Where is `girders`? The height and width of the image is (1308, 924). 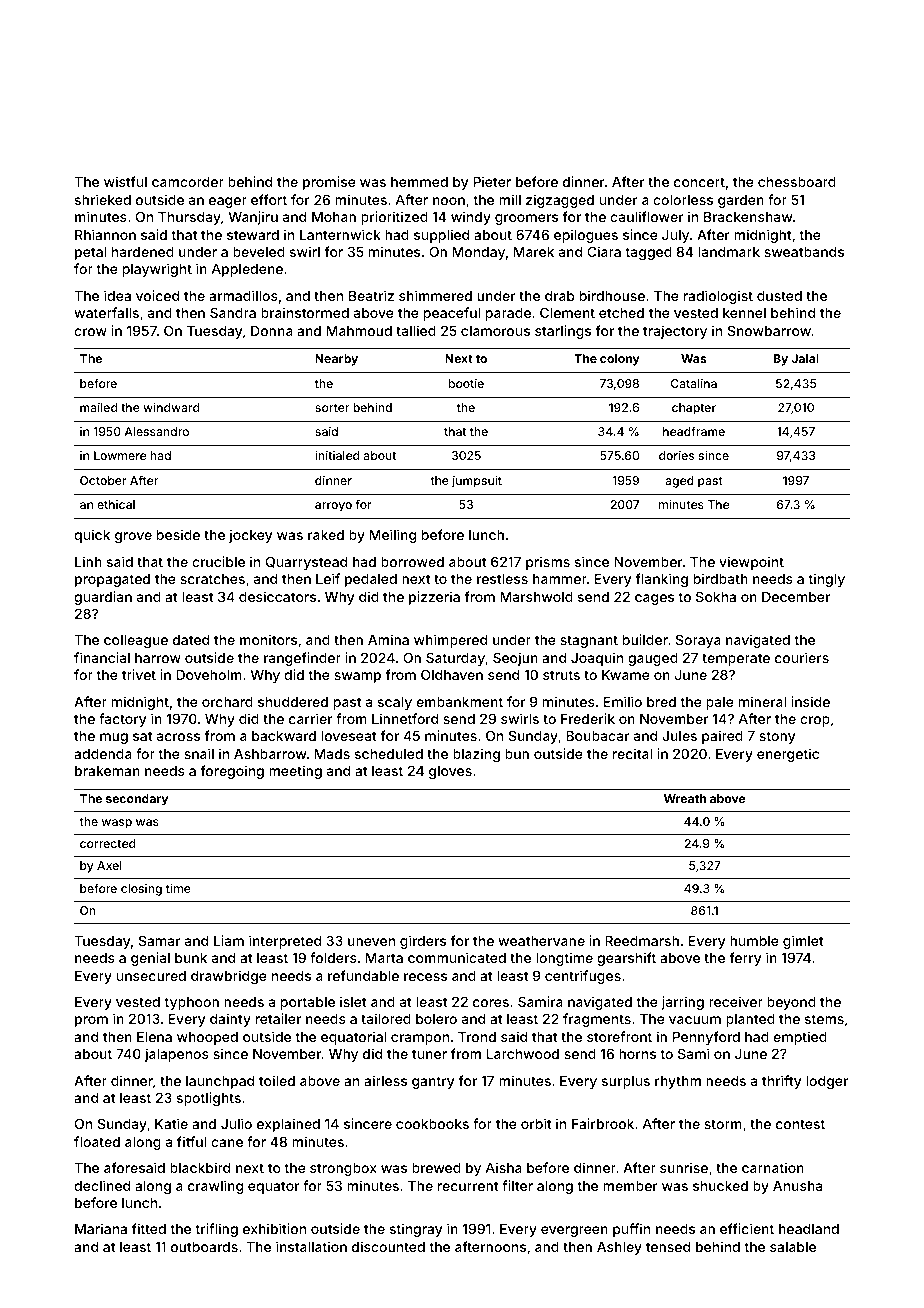 girders is located at coordinates (423, 942).
